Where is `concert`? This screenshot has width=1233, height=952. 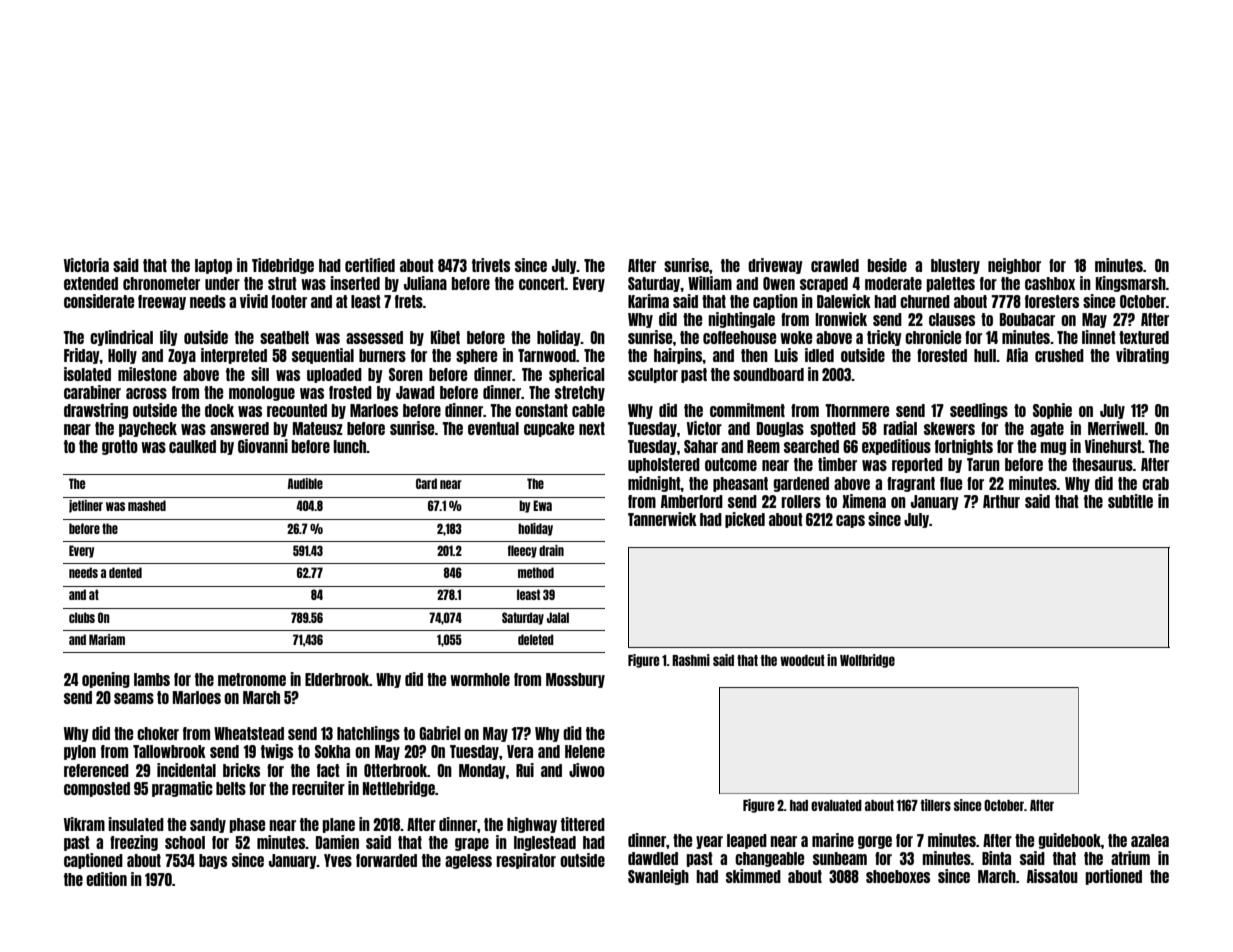
concert is located at coordinates (542, 283).
